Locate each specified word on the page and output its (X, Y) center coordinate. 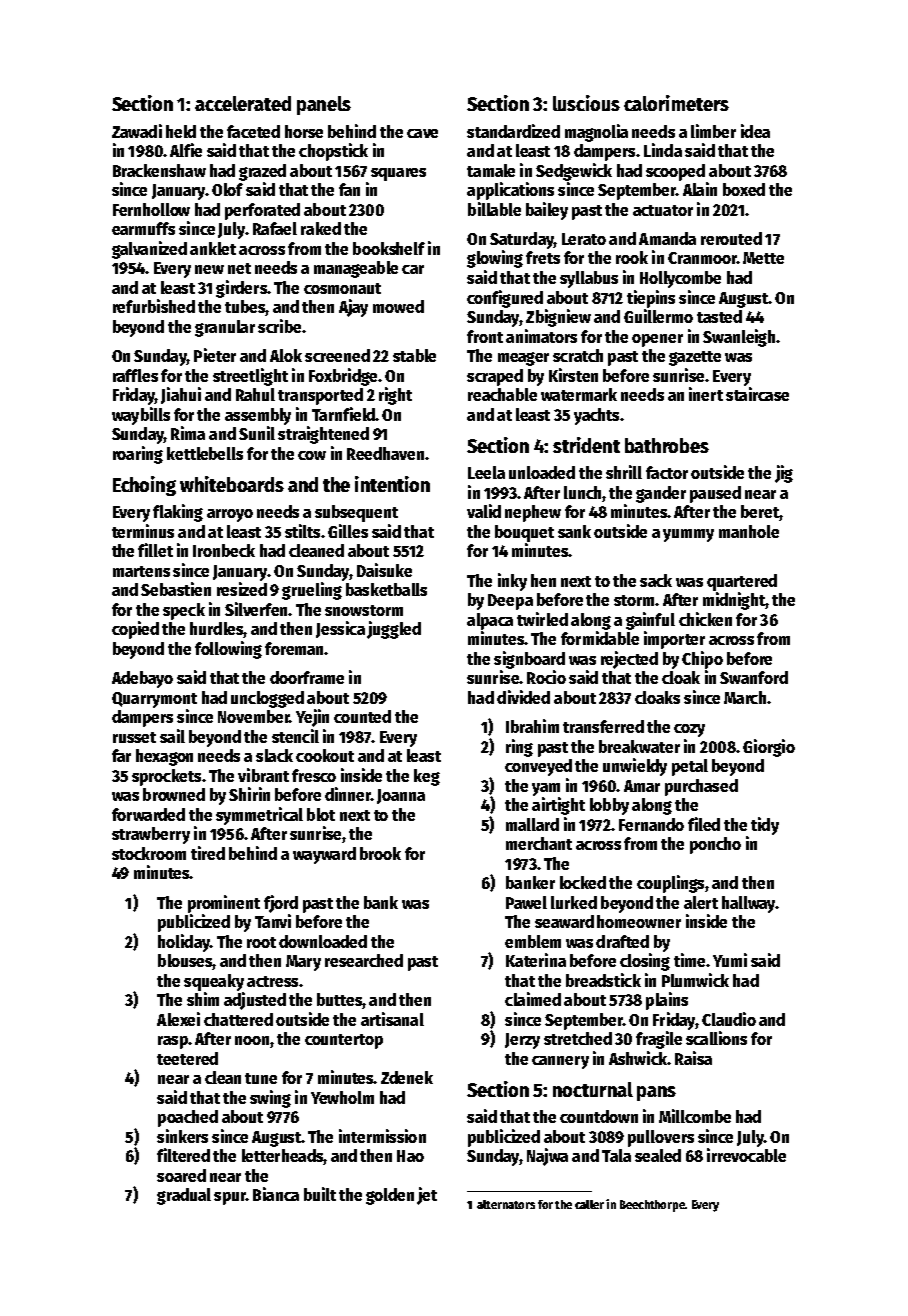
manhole (749, 531)
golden (390, 1196)
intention (392, 484)
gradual (184, 1196)
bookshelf (389, 248)
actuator (663, 210)
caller (589, 1204)
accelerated (243, 103)
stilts (302, 531)
